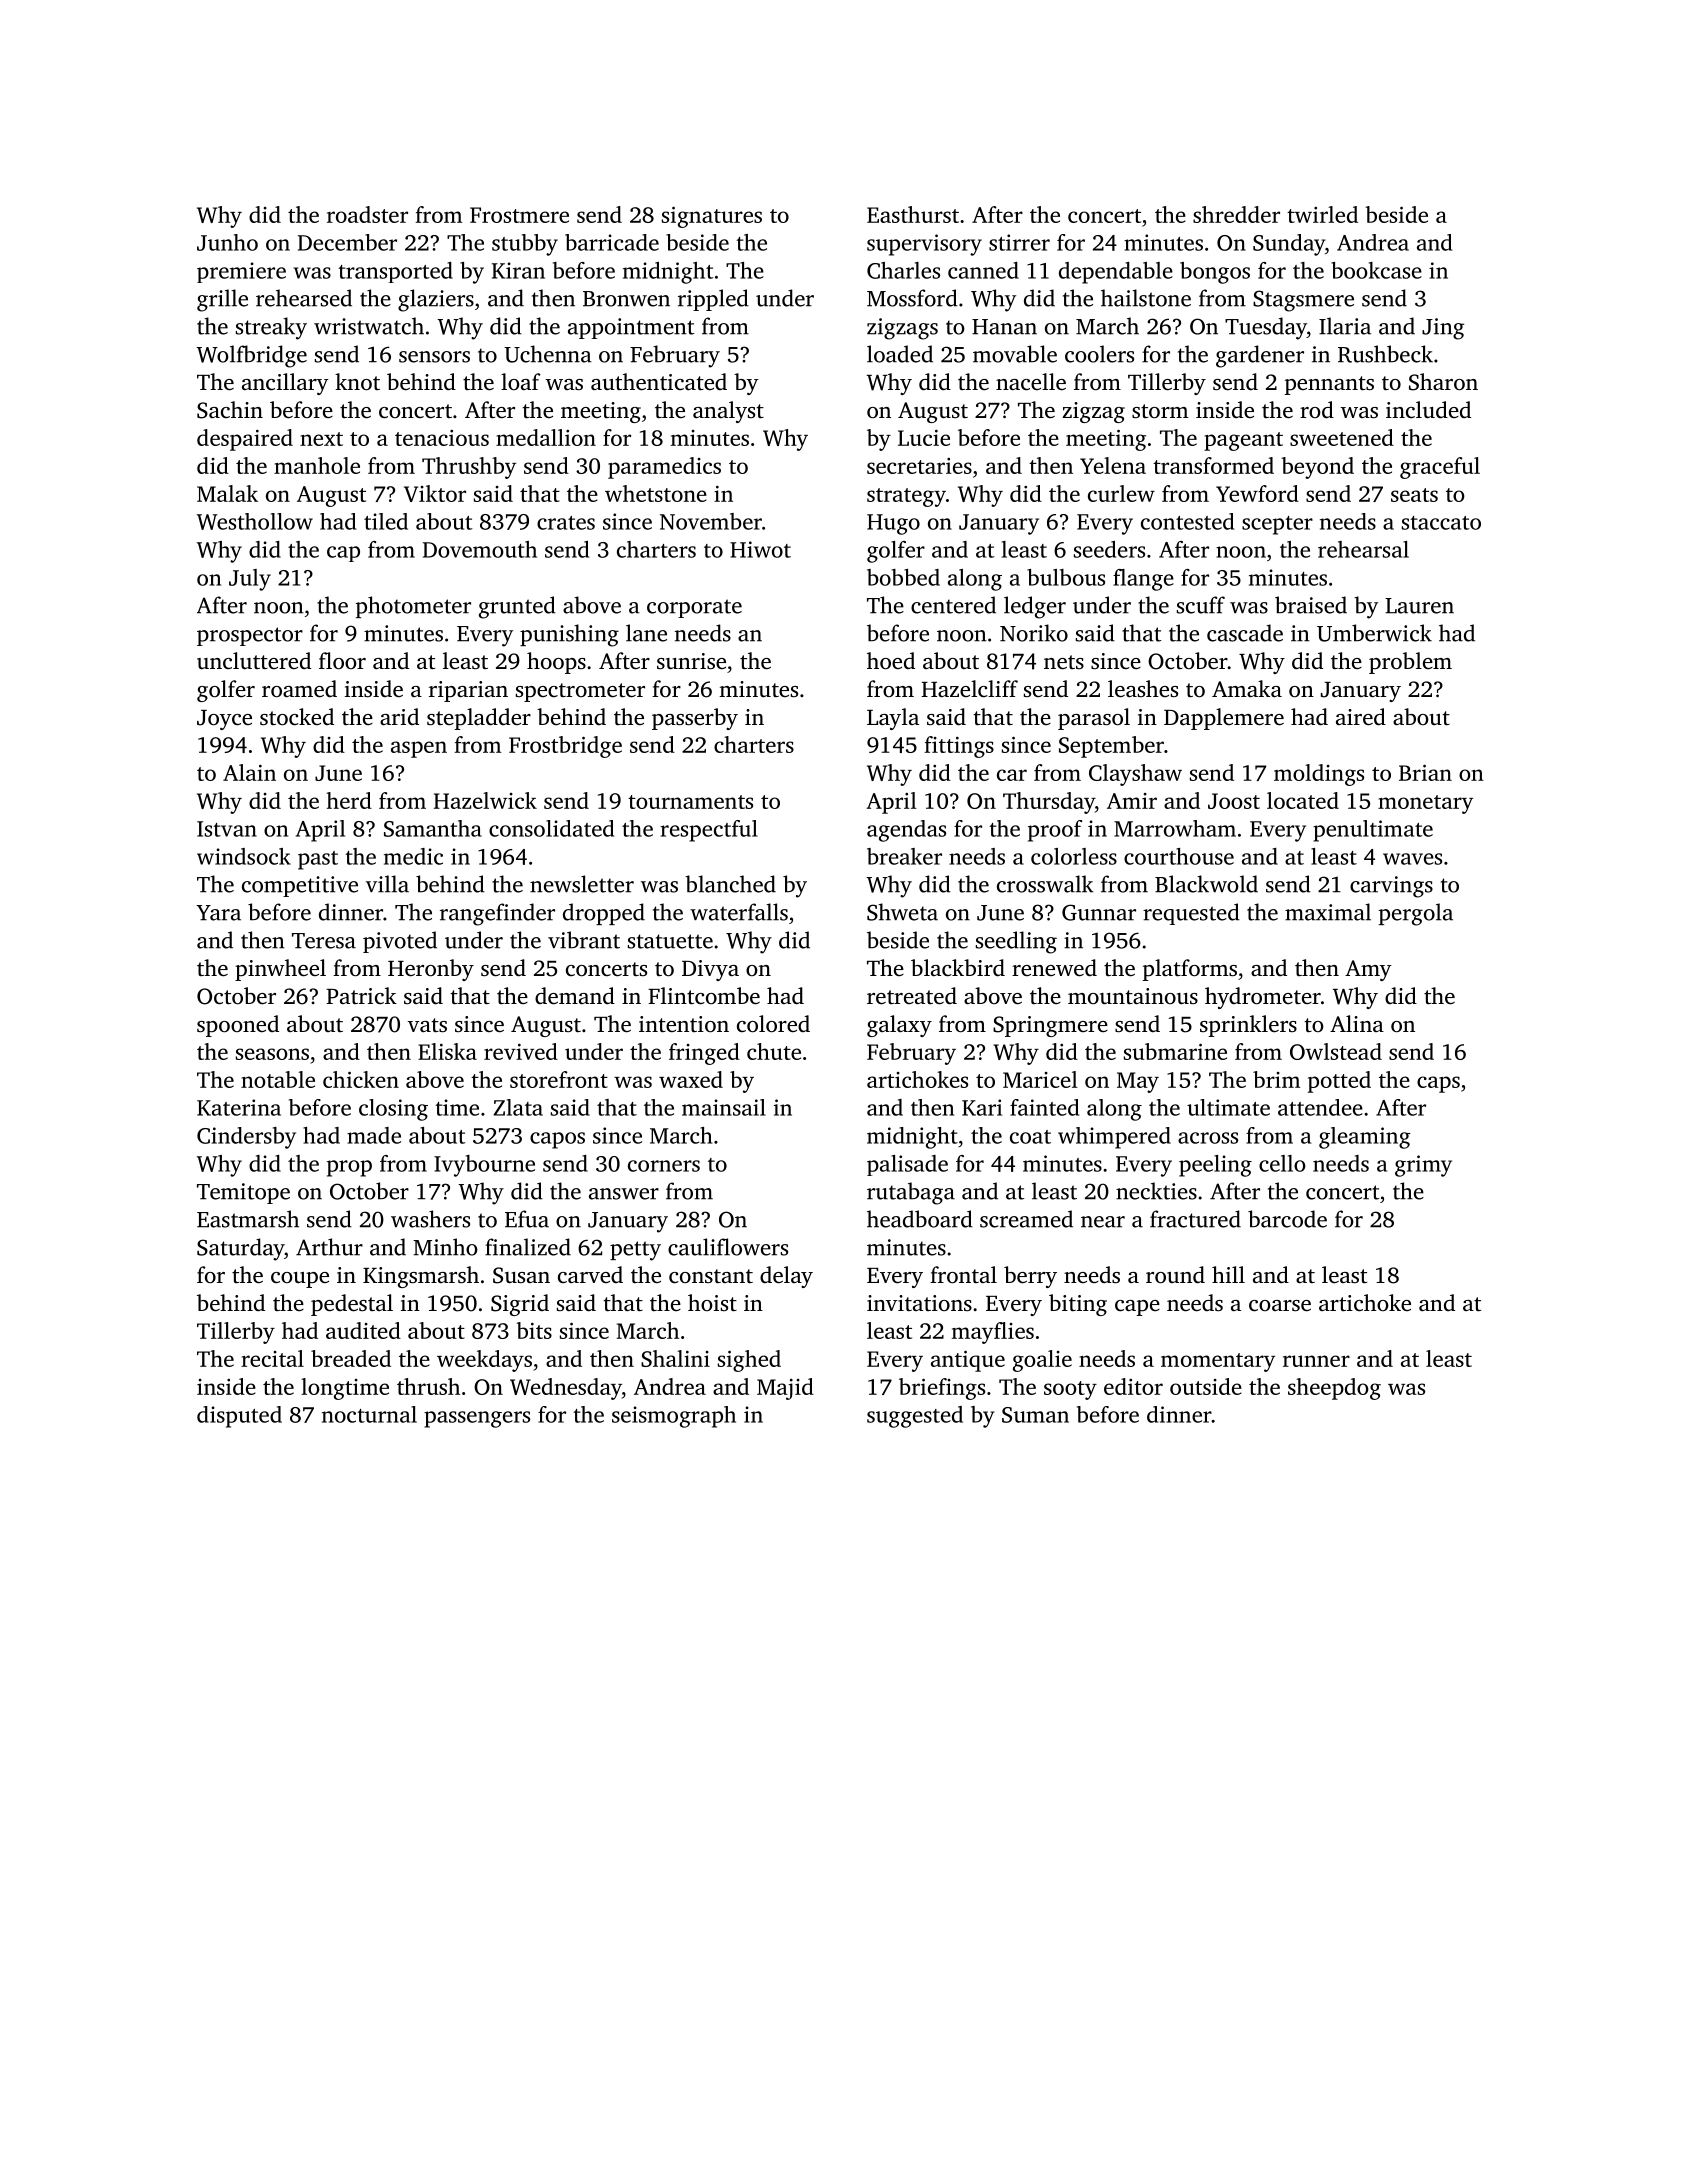 This page has width=1683, height=2178. I want to click on cauliflowers, so click(728, 1247).
